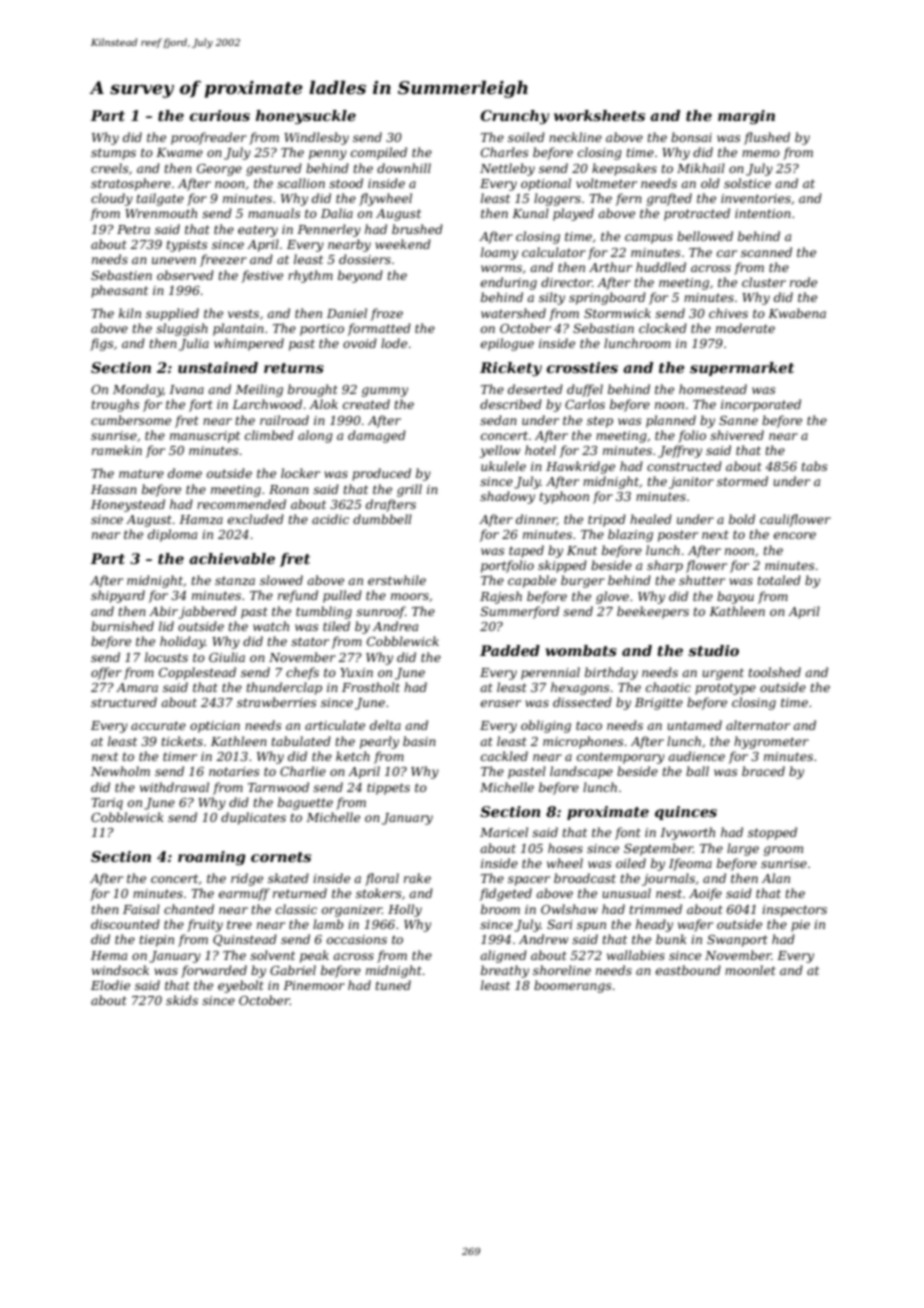 The image size is (924, 1308). Describe the element at coordinates (746, 117) in the screenshot. I see `margin` at that location.
